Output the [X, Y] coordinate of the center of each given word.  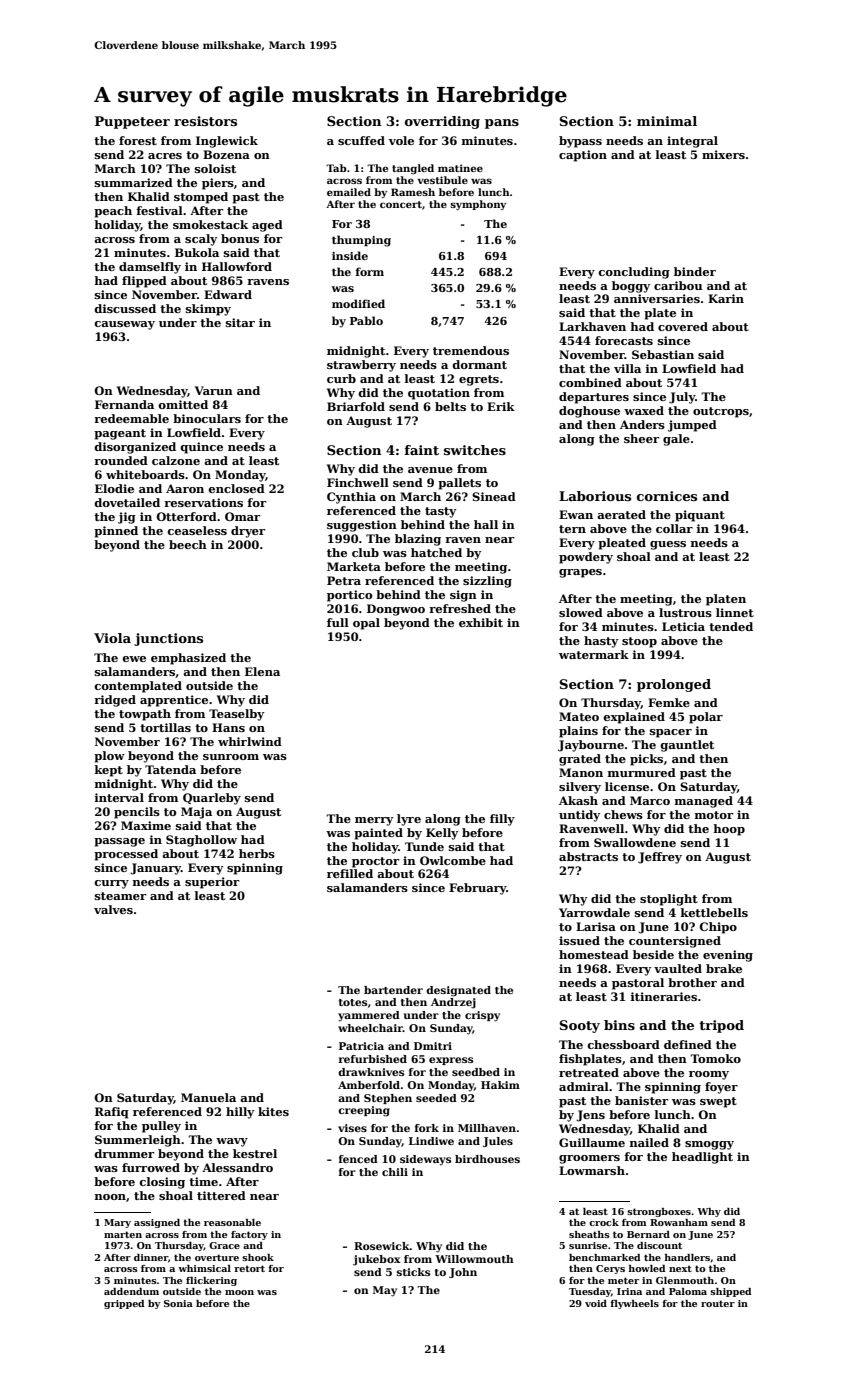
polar [706, 718]
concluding [634, 273]
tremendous [471, 350]
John [463, 1273]
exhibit [481, 622]
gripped [124, 1304]
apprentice [174, 701]
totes [353, 1002]
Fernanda [124, 404]
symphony [478, 205]
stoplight [669, 900]
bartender [393, 990]
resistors [205, 121]
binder [695, 271]
